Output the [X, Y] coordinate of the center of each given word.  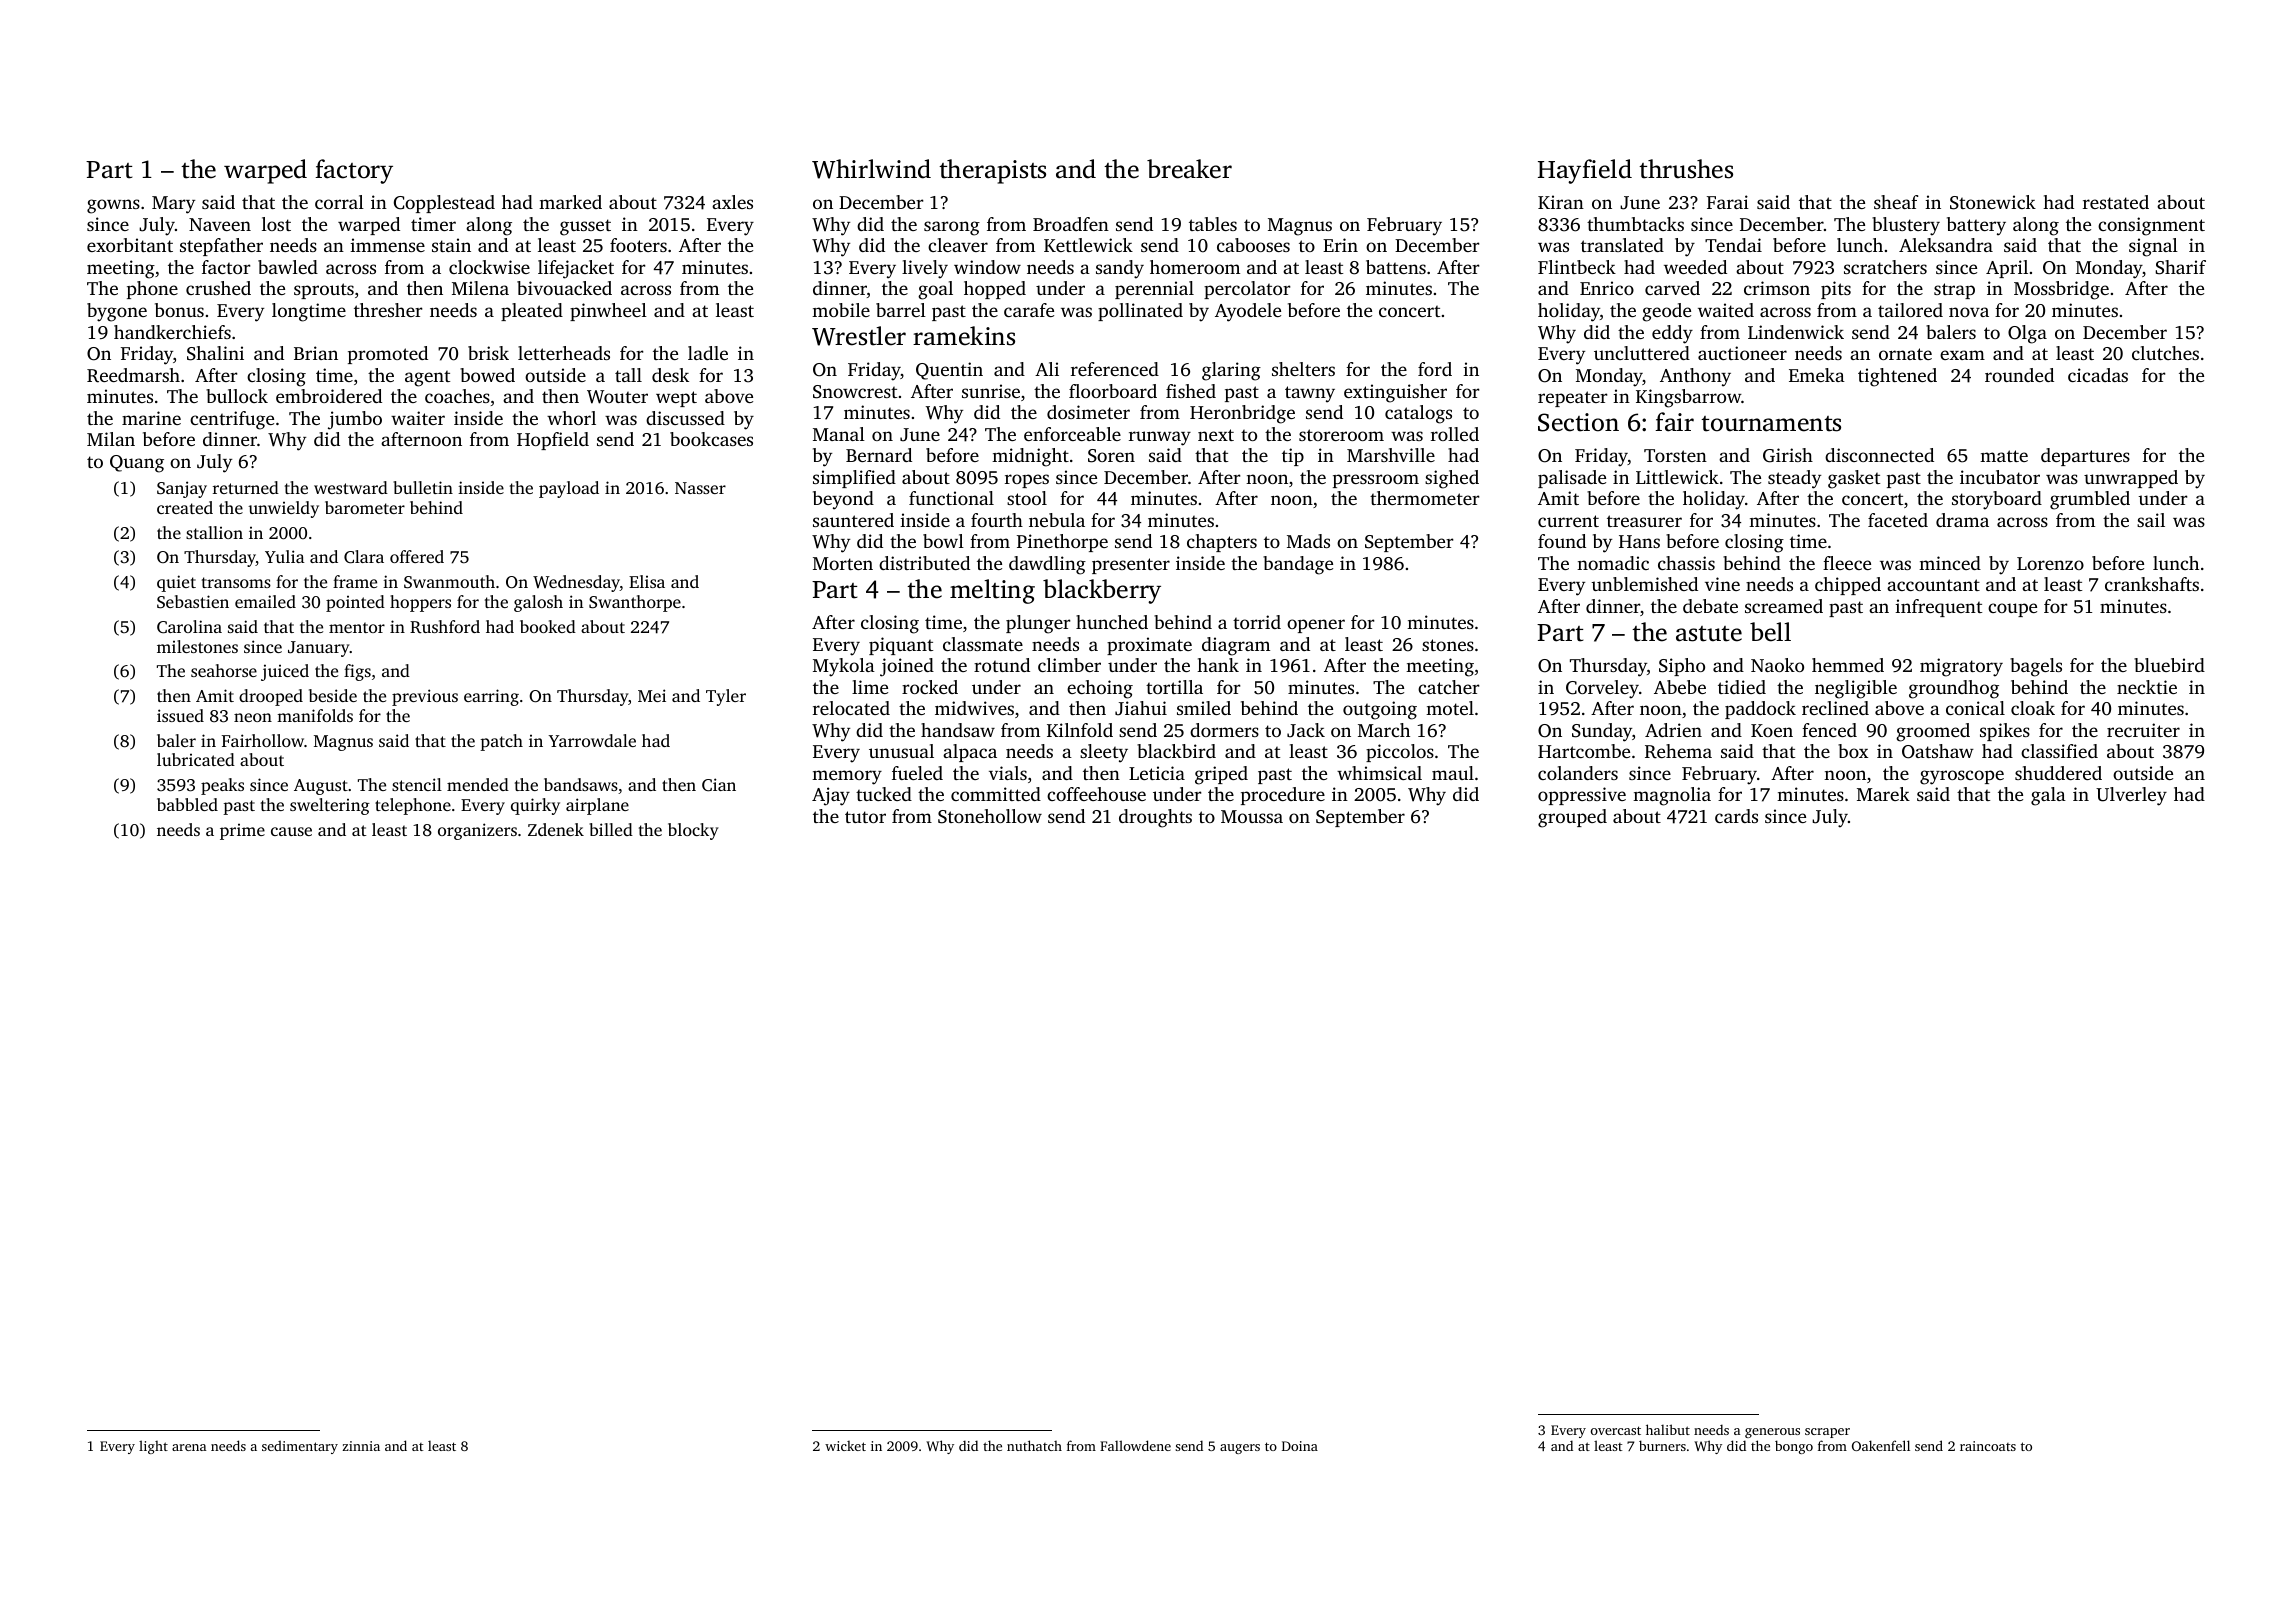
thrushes [1686, 169]
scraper [1827, 1433]
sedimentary [300, 1447]
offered [417, 556]
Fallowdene [1135, 1445]
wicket [845, 1446]
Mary [173, 205]
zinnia [361, 1446]
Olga [2027, 334]
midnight [1030, 457]
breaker [1189, 169]
